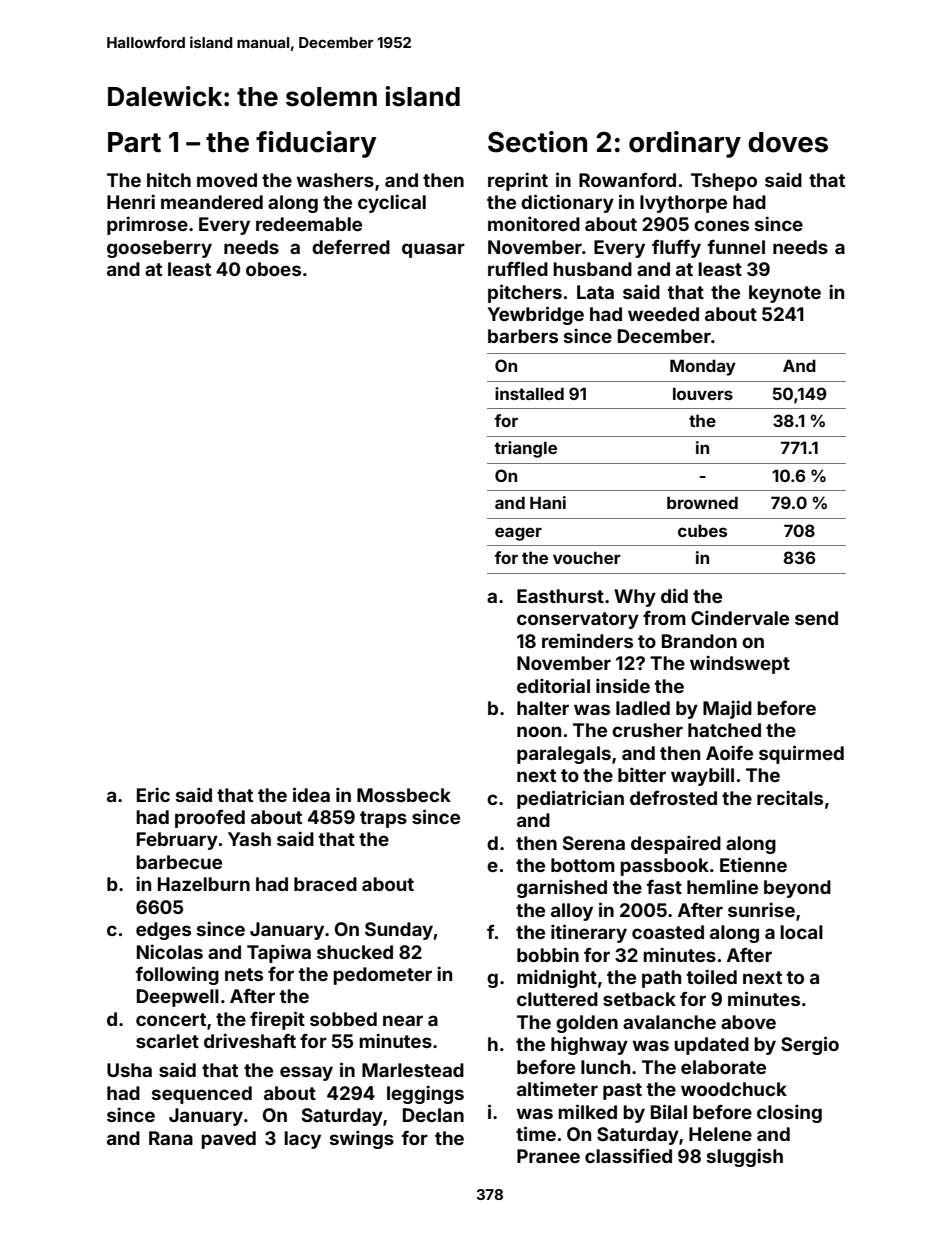 The width and height of the page is (952, 1233). What do you see at coordinates (273, 269) in the page?
I see `oboes` at bounding box center [273, 269].
